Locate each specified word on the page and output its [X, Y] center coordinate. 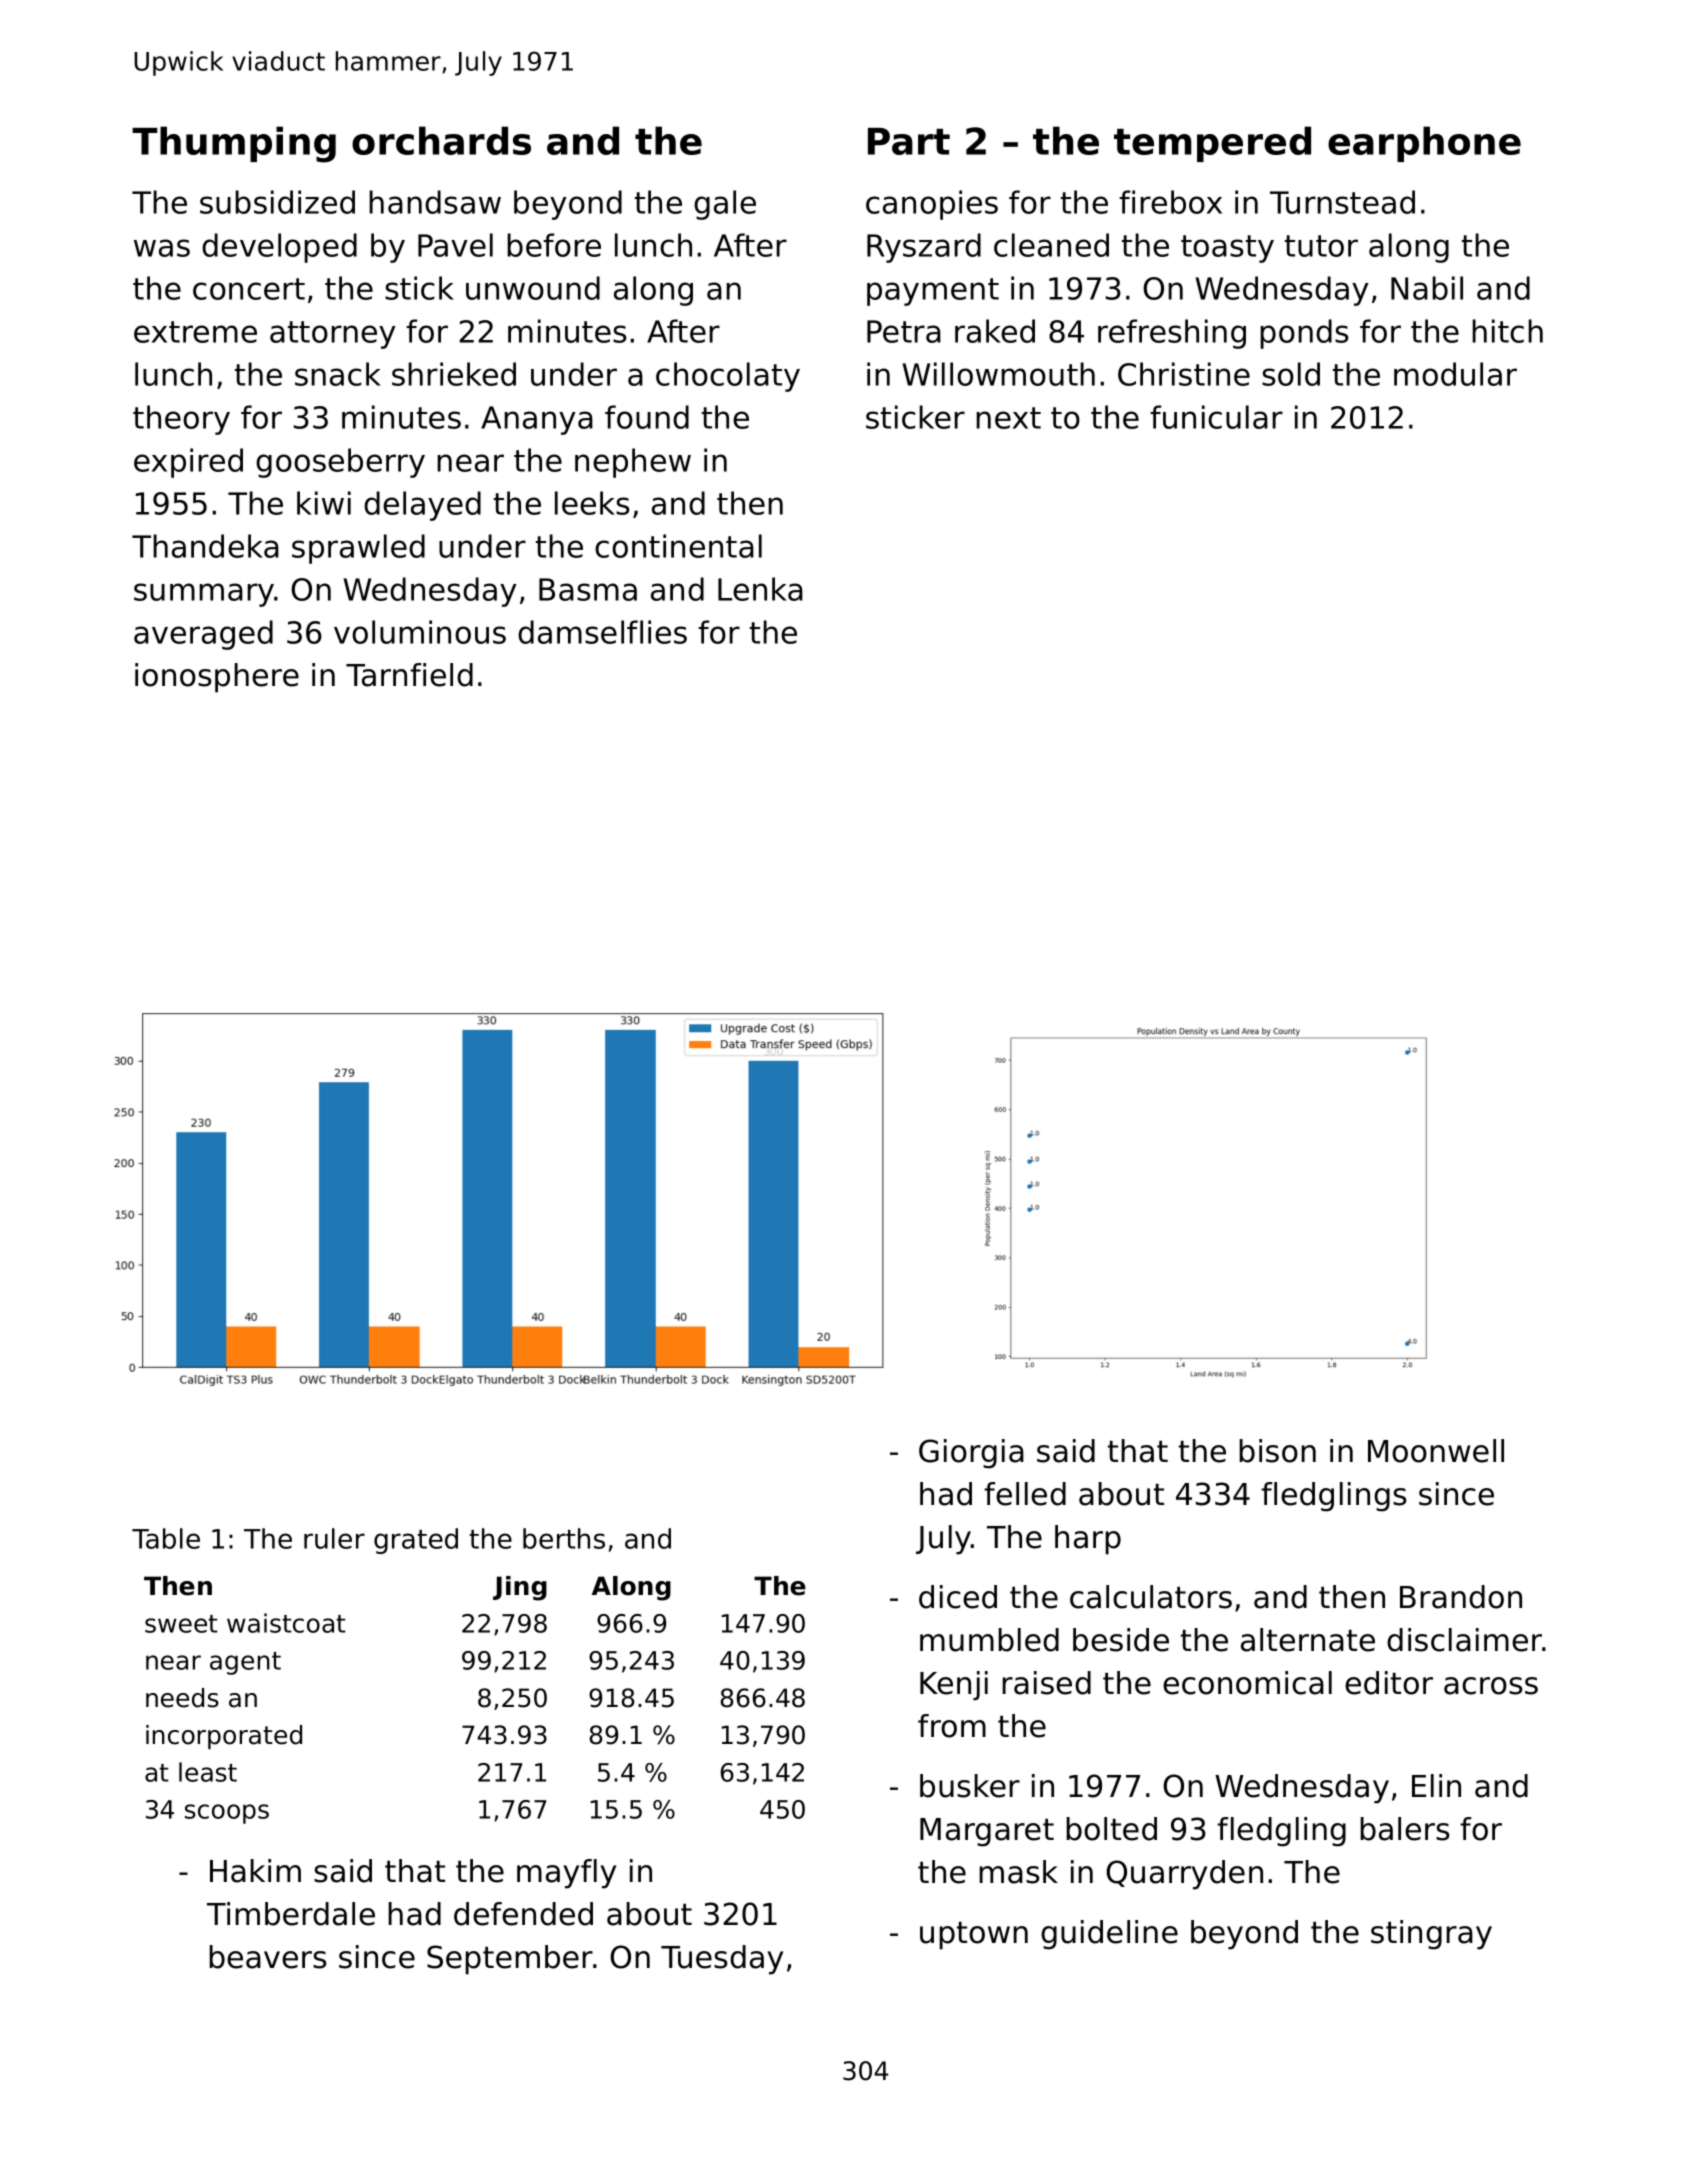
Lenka [760, 589]
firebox [1170, 202]
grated [416, 1541]
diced [958, 1597]
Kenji [954, 1686]
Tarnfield [409, 675]
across [1491, 1686]
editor [1389, 1683]
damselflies [602, 632]
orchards [441, 140]
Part [909, 141]
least [208, 1772]
